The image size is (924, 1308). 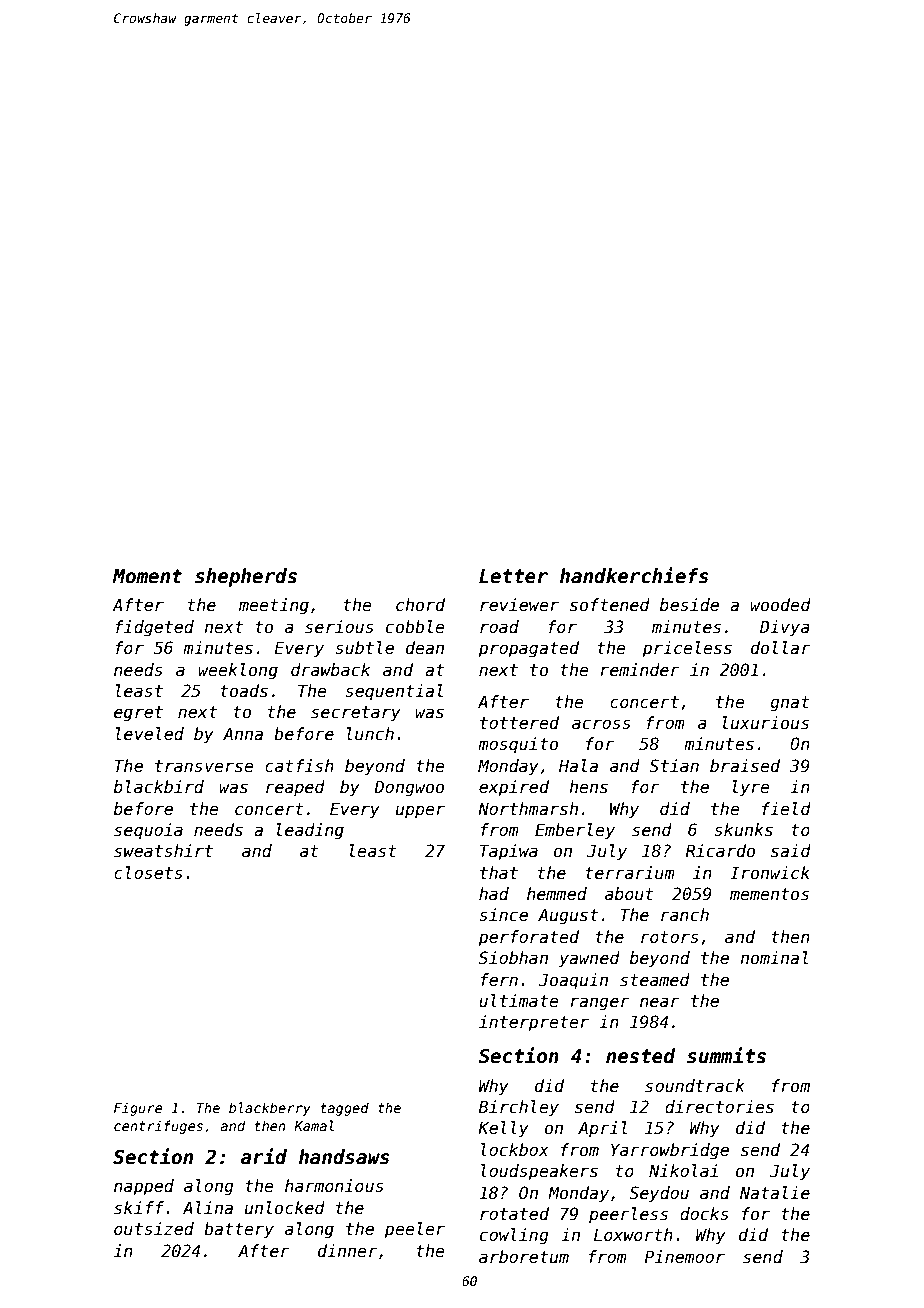 I want to click on Yarrowbridge, so click(x=670, y=1151).
